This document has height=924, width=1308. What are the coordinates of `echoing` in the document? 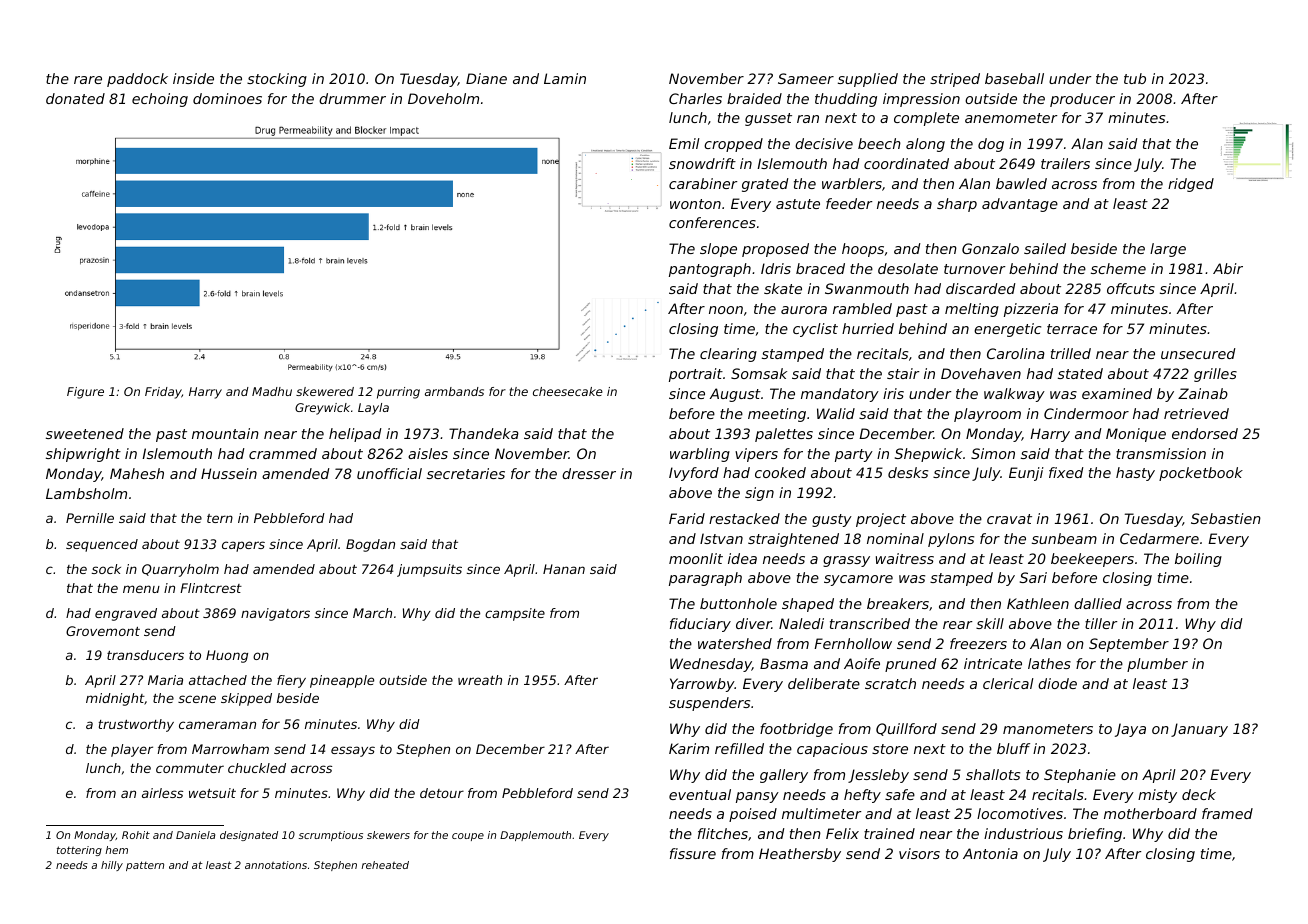 It's located at (160, 100).
